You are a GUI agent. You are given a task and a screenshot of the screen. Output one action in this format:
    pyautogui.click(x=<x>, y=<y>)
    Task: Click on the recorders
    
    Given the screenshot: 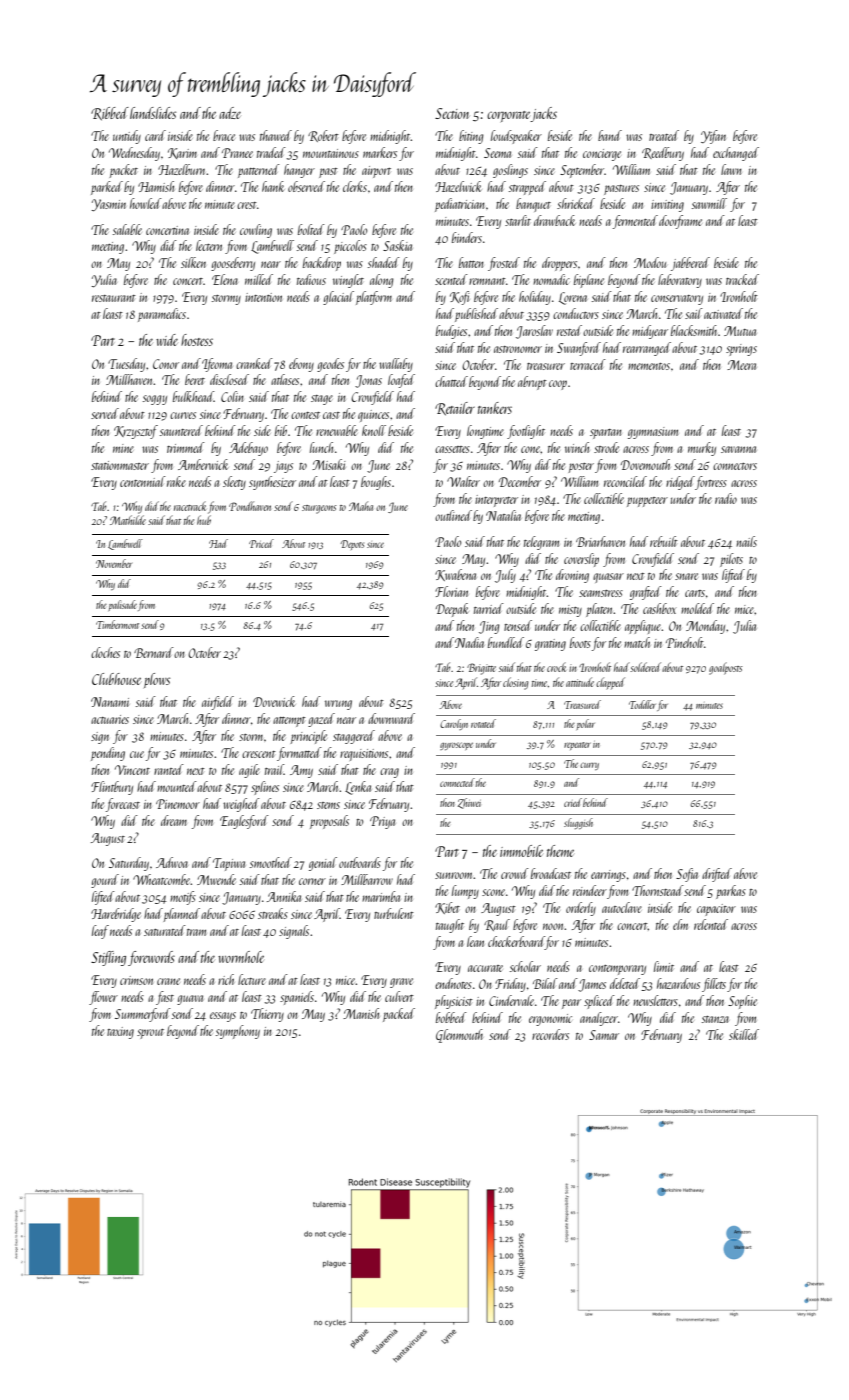 What is the action you would take?
    pyautogui.click(x=550, y=1034)
